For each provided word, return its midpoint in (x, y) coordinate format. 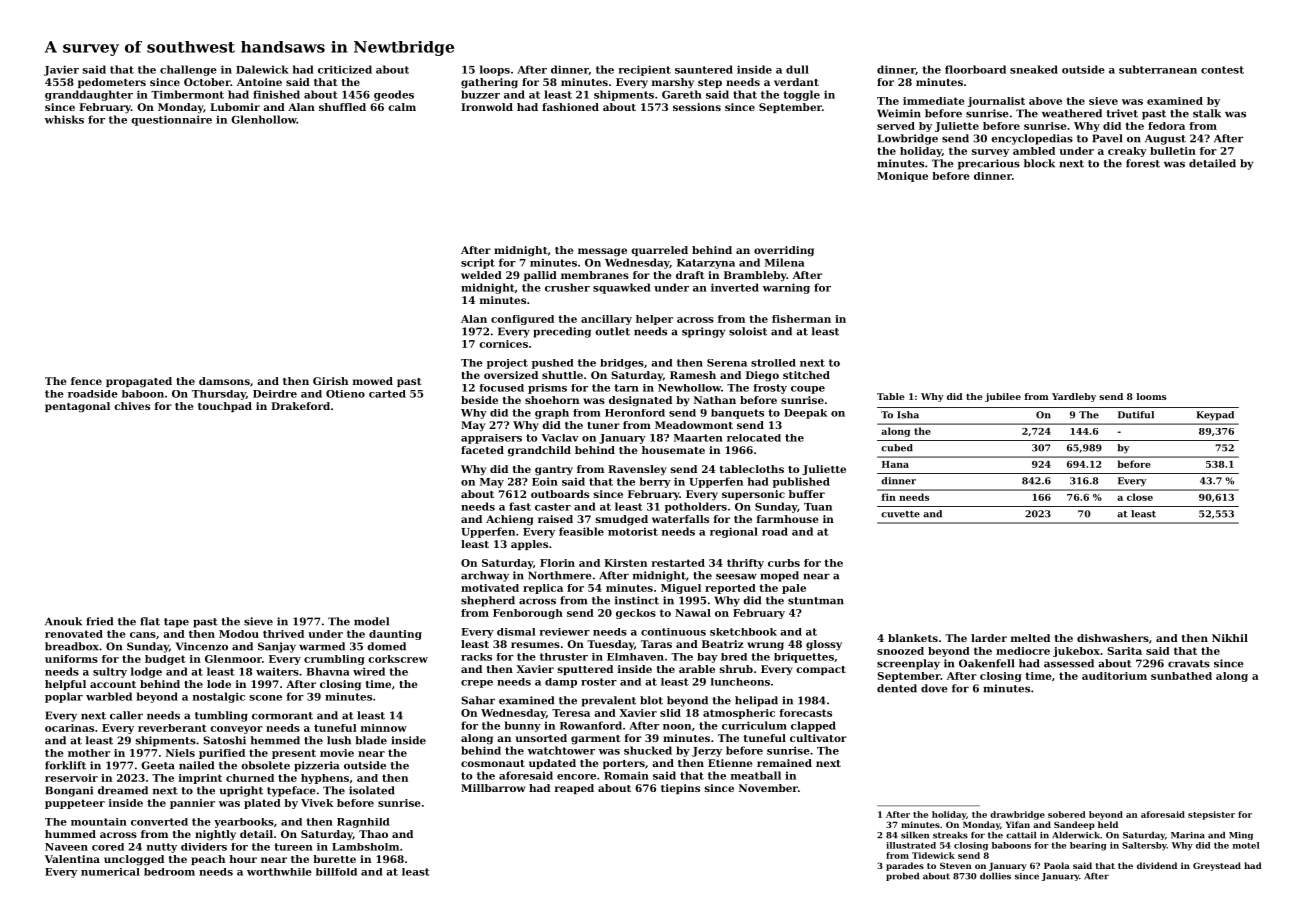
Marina (1188, 835)
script (478, 263)
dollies (995, 876)
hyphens (325, 779)
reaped (574, 789)
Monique (902, 177)
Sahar (478, 700)
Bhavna (328, 671)
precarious (989, 164)
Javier (61, 70)
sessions (697, 107)
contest (1222, 70)
